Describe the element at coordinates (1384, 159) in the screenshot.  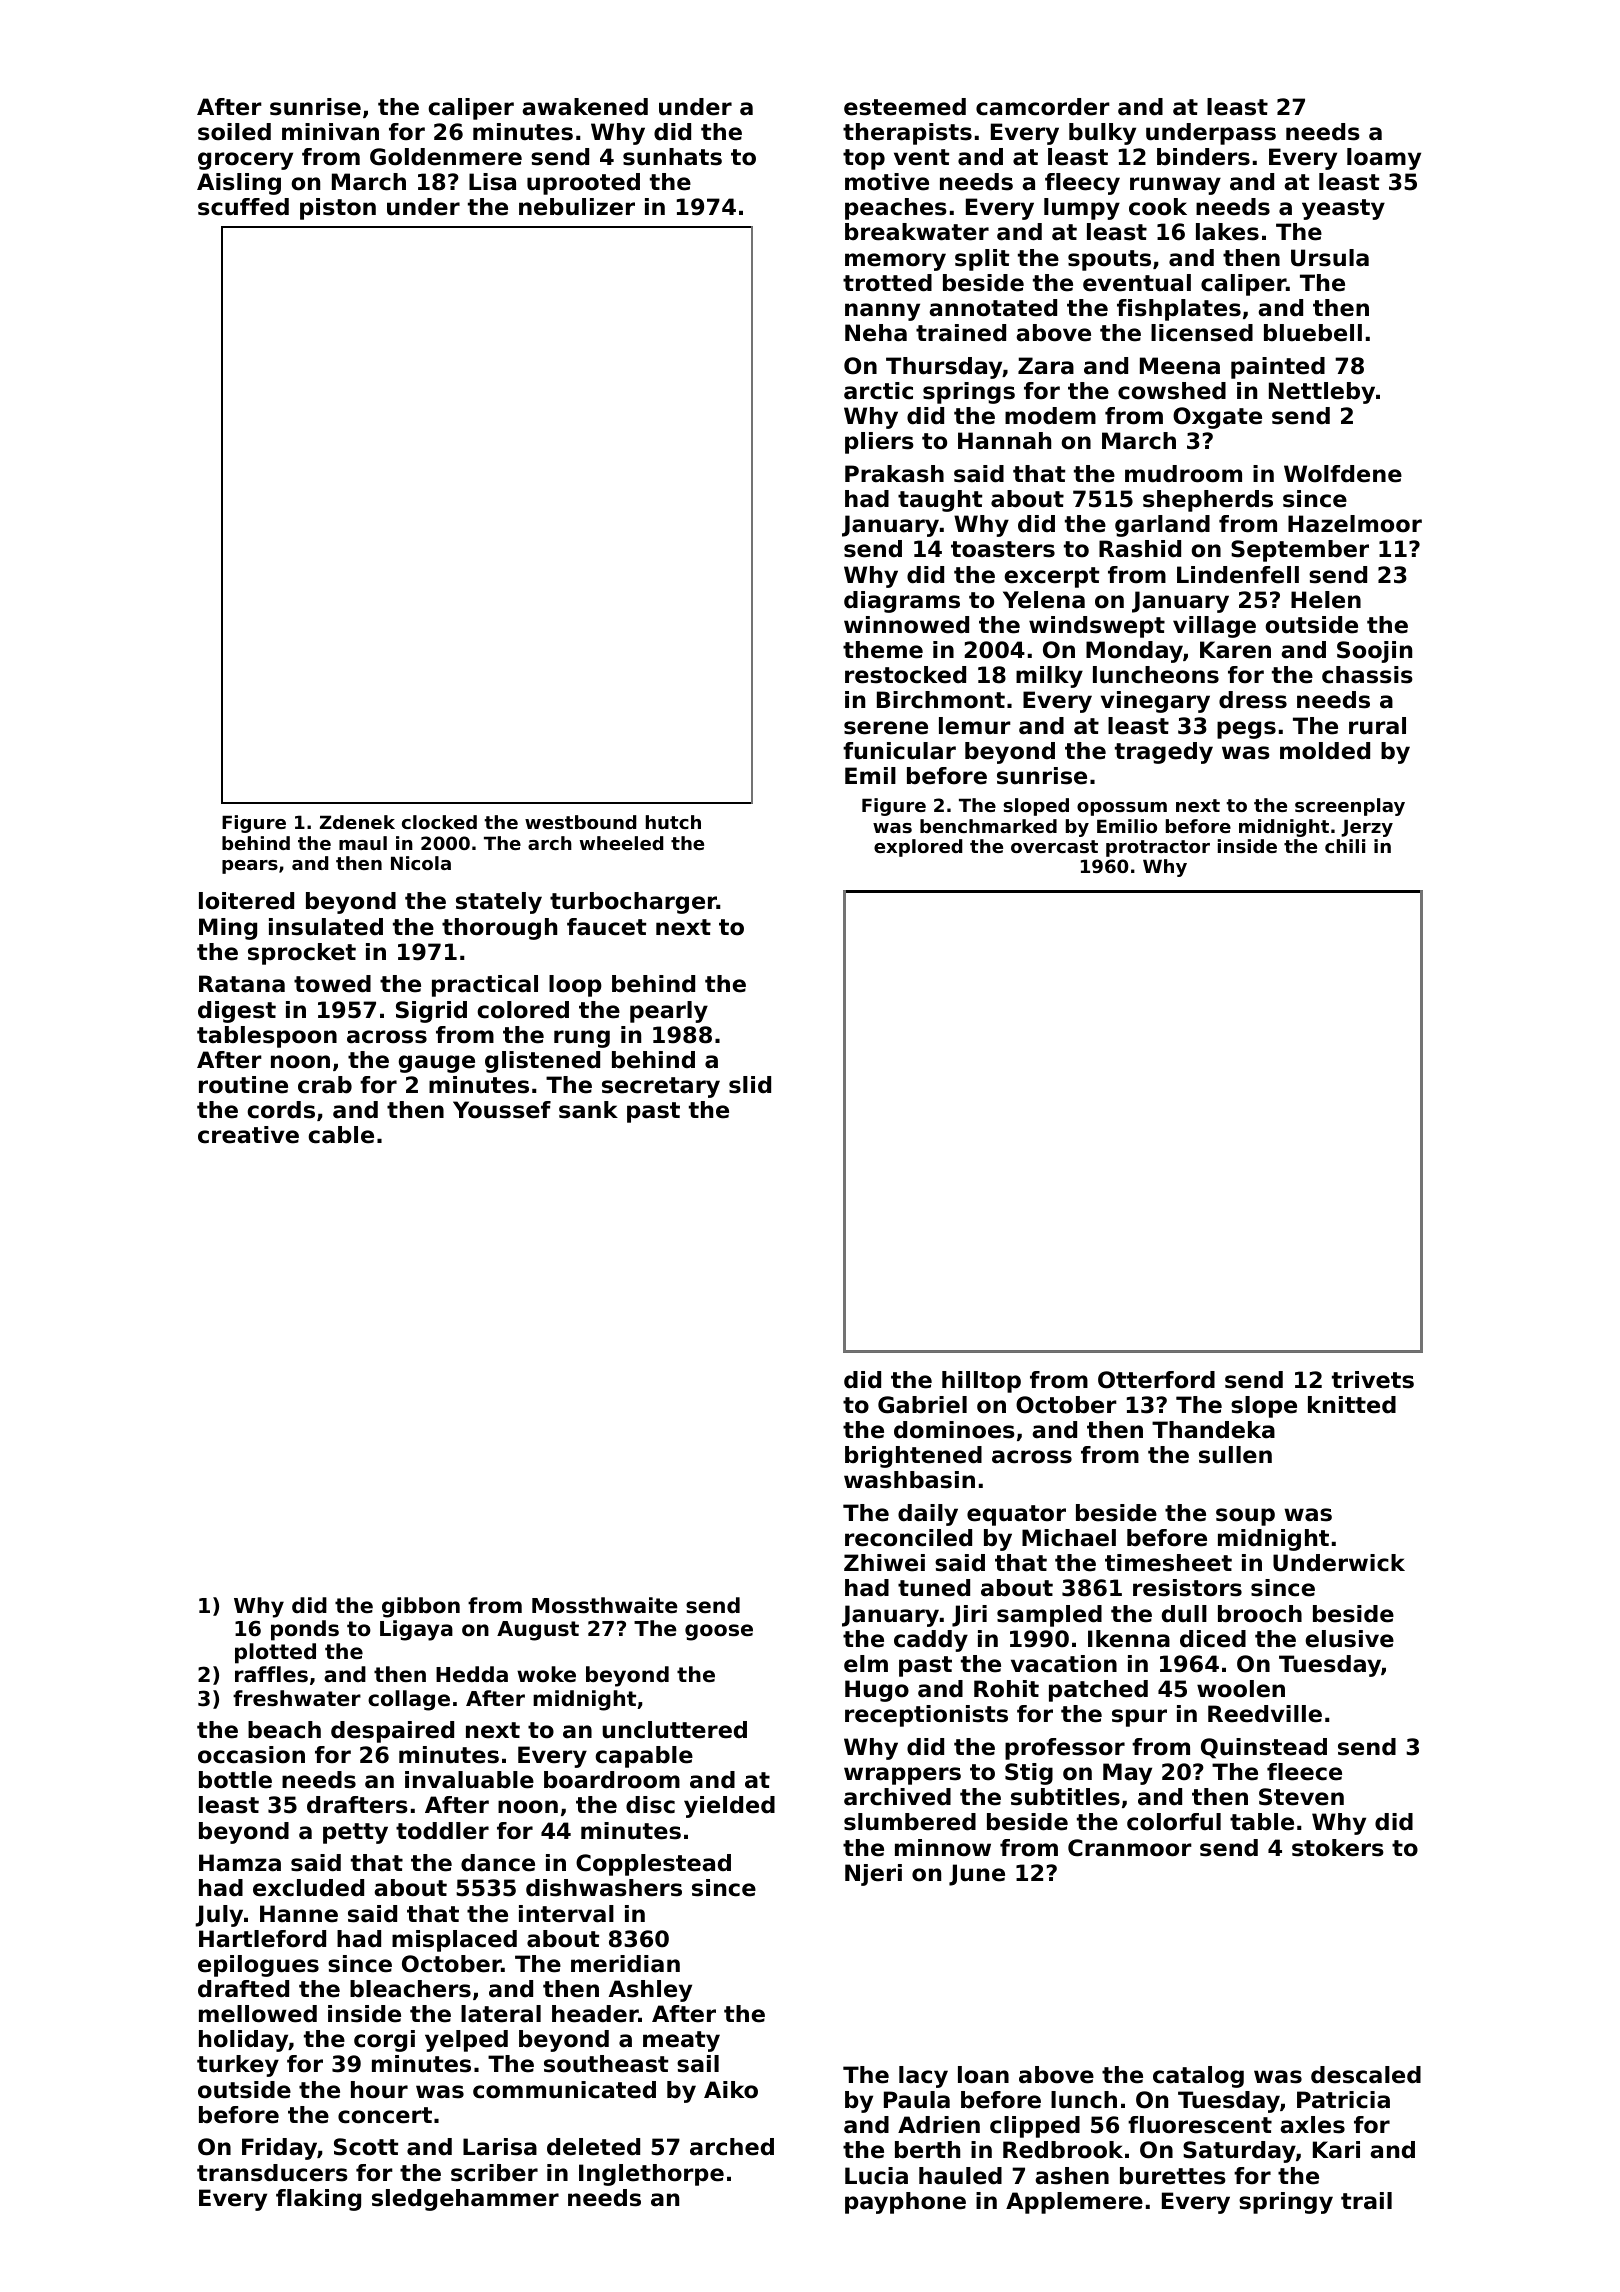
I see `loamy` at that location.
